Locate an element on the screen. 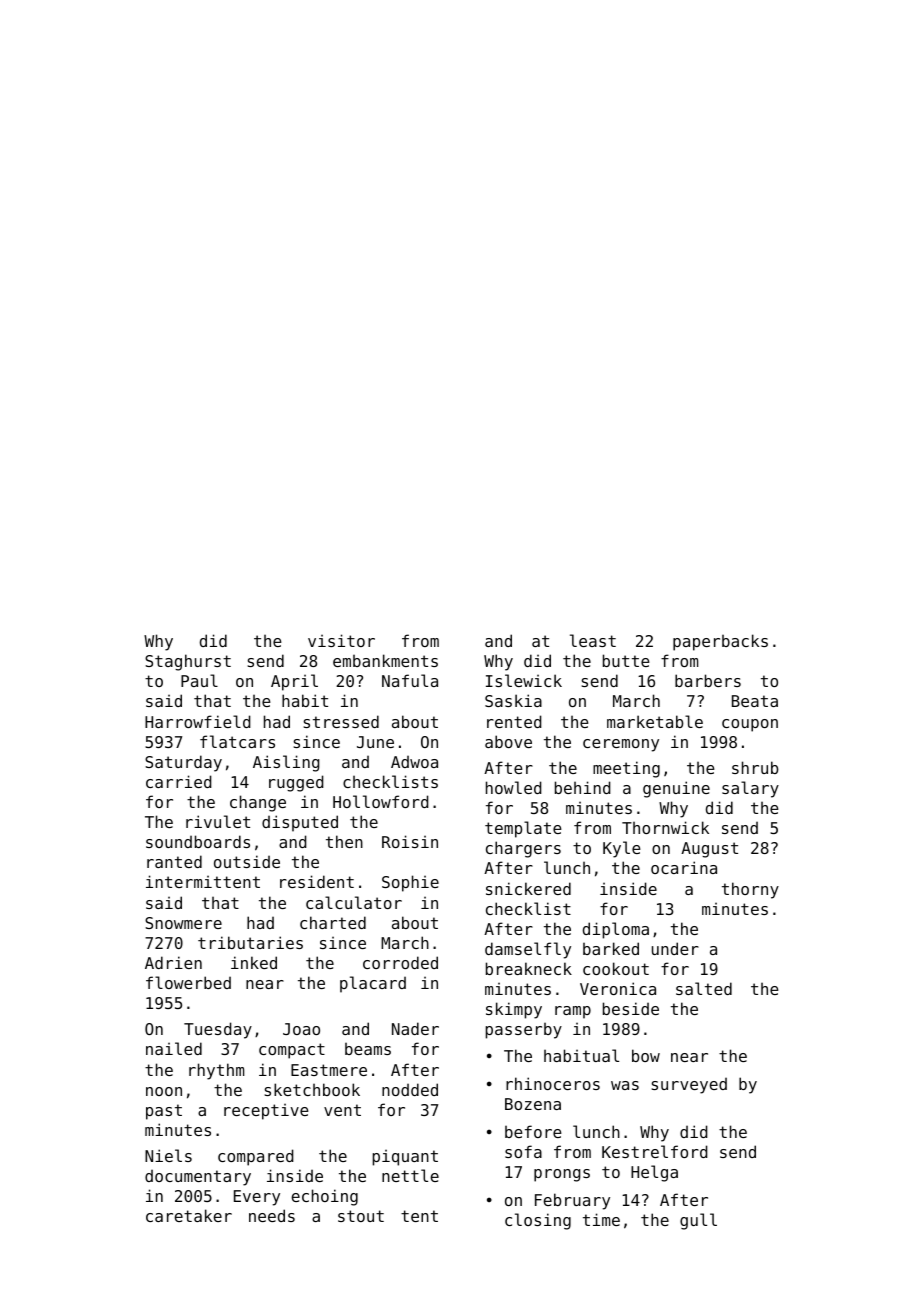 Image resolution: width=924 pixels, height=1314 pixels. Adwoa is located at coordinates (414, 762).
